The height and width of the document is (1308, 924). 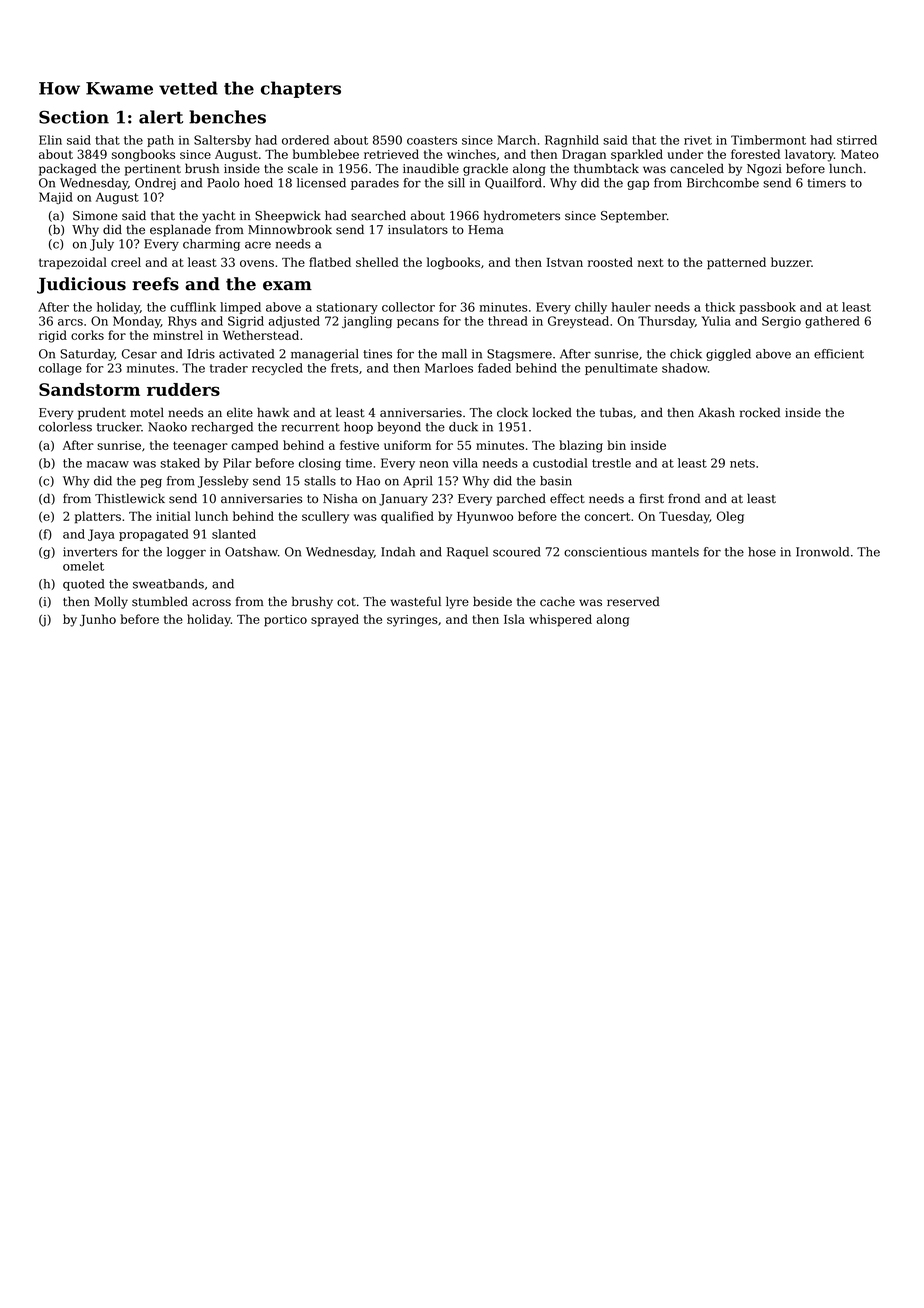 I want to click on passbook, so click(x=767, y=308).
